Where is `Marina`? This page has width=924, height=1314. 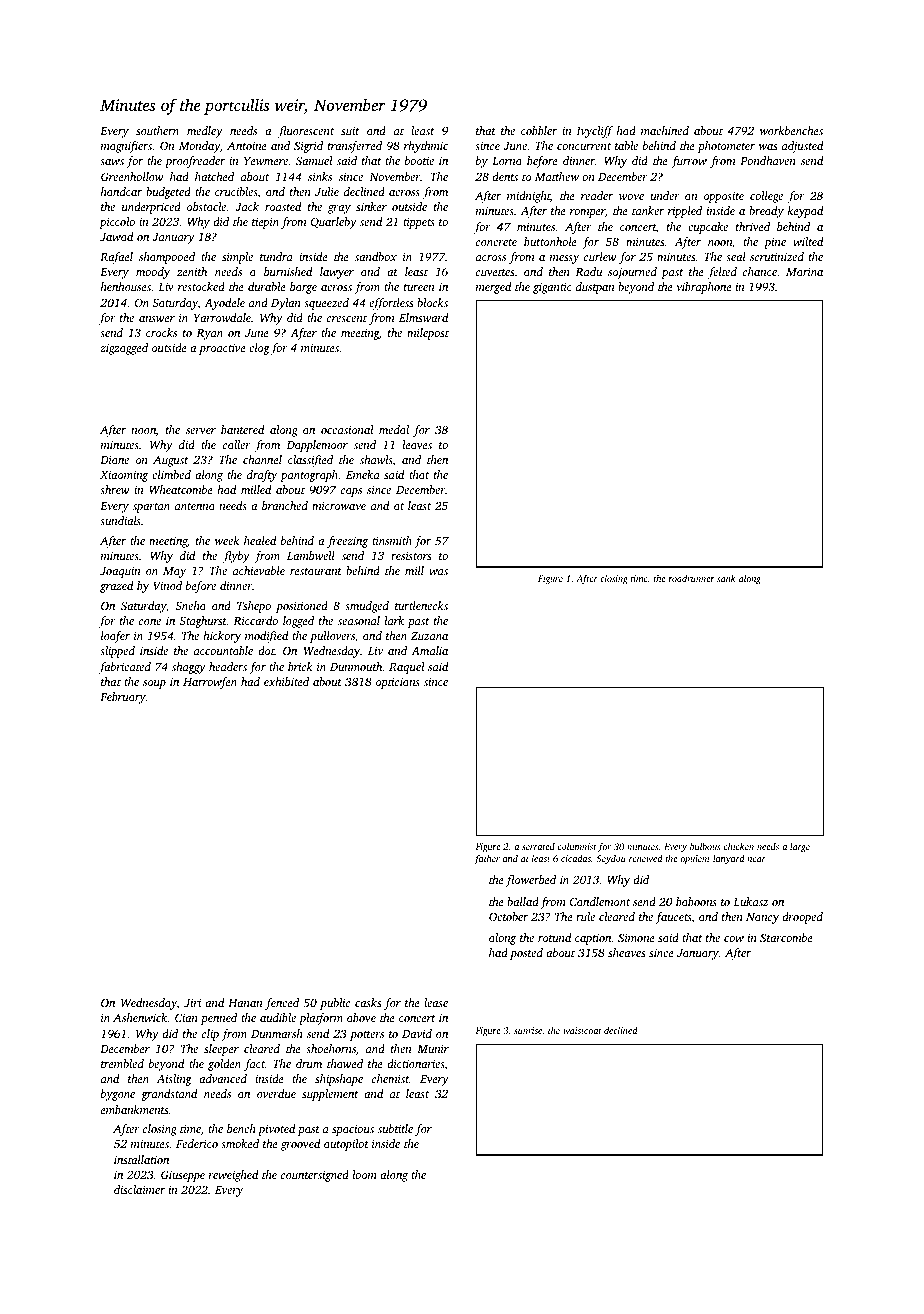 Marina is located at coordinates (804, 272).
